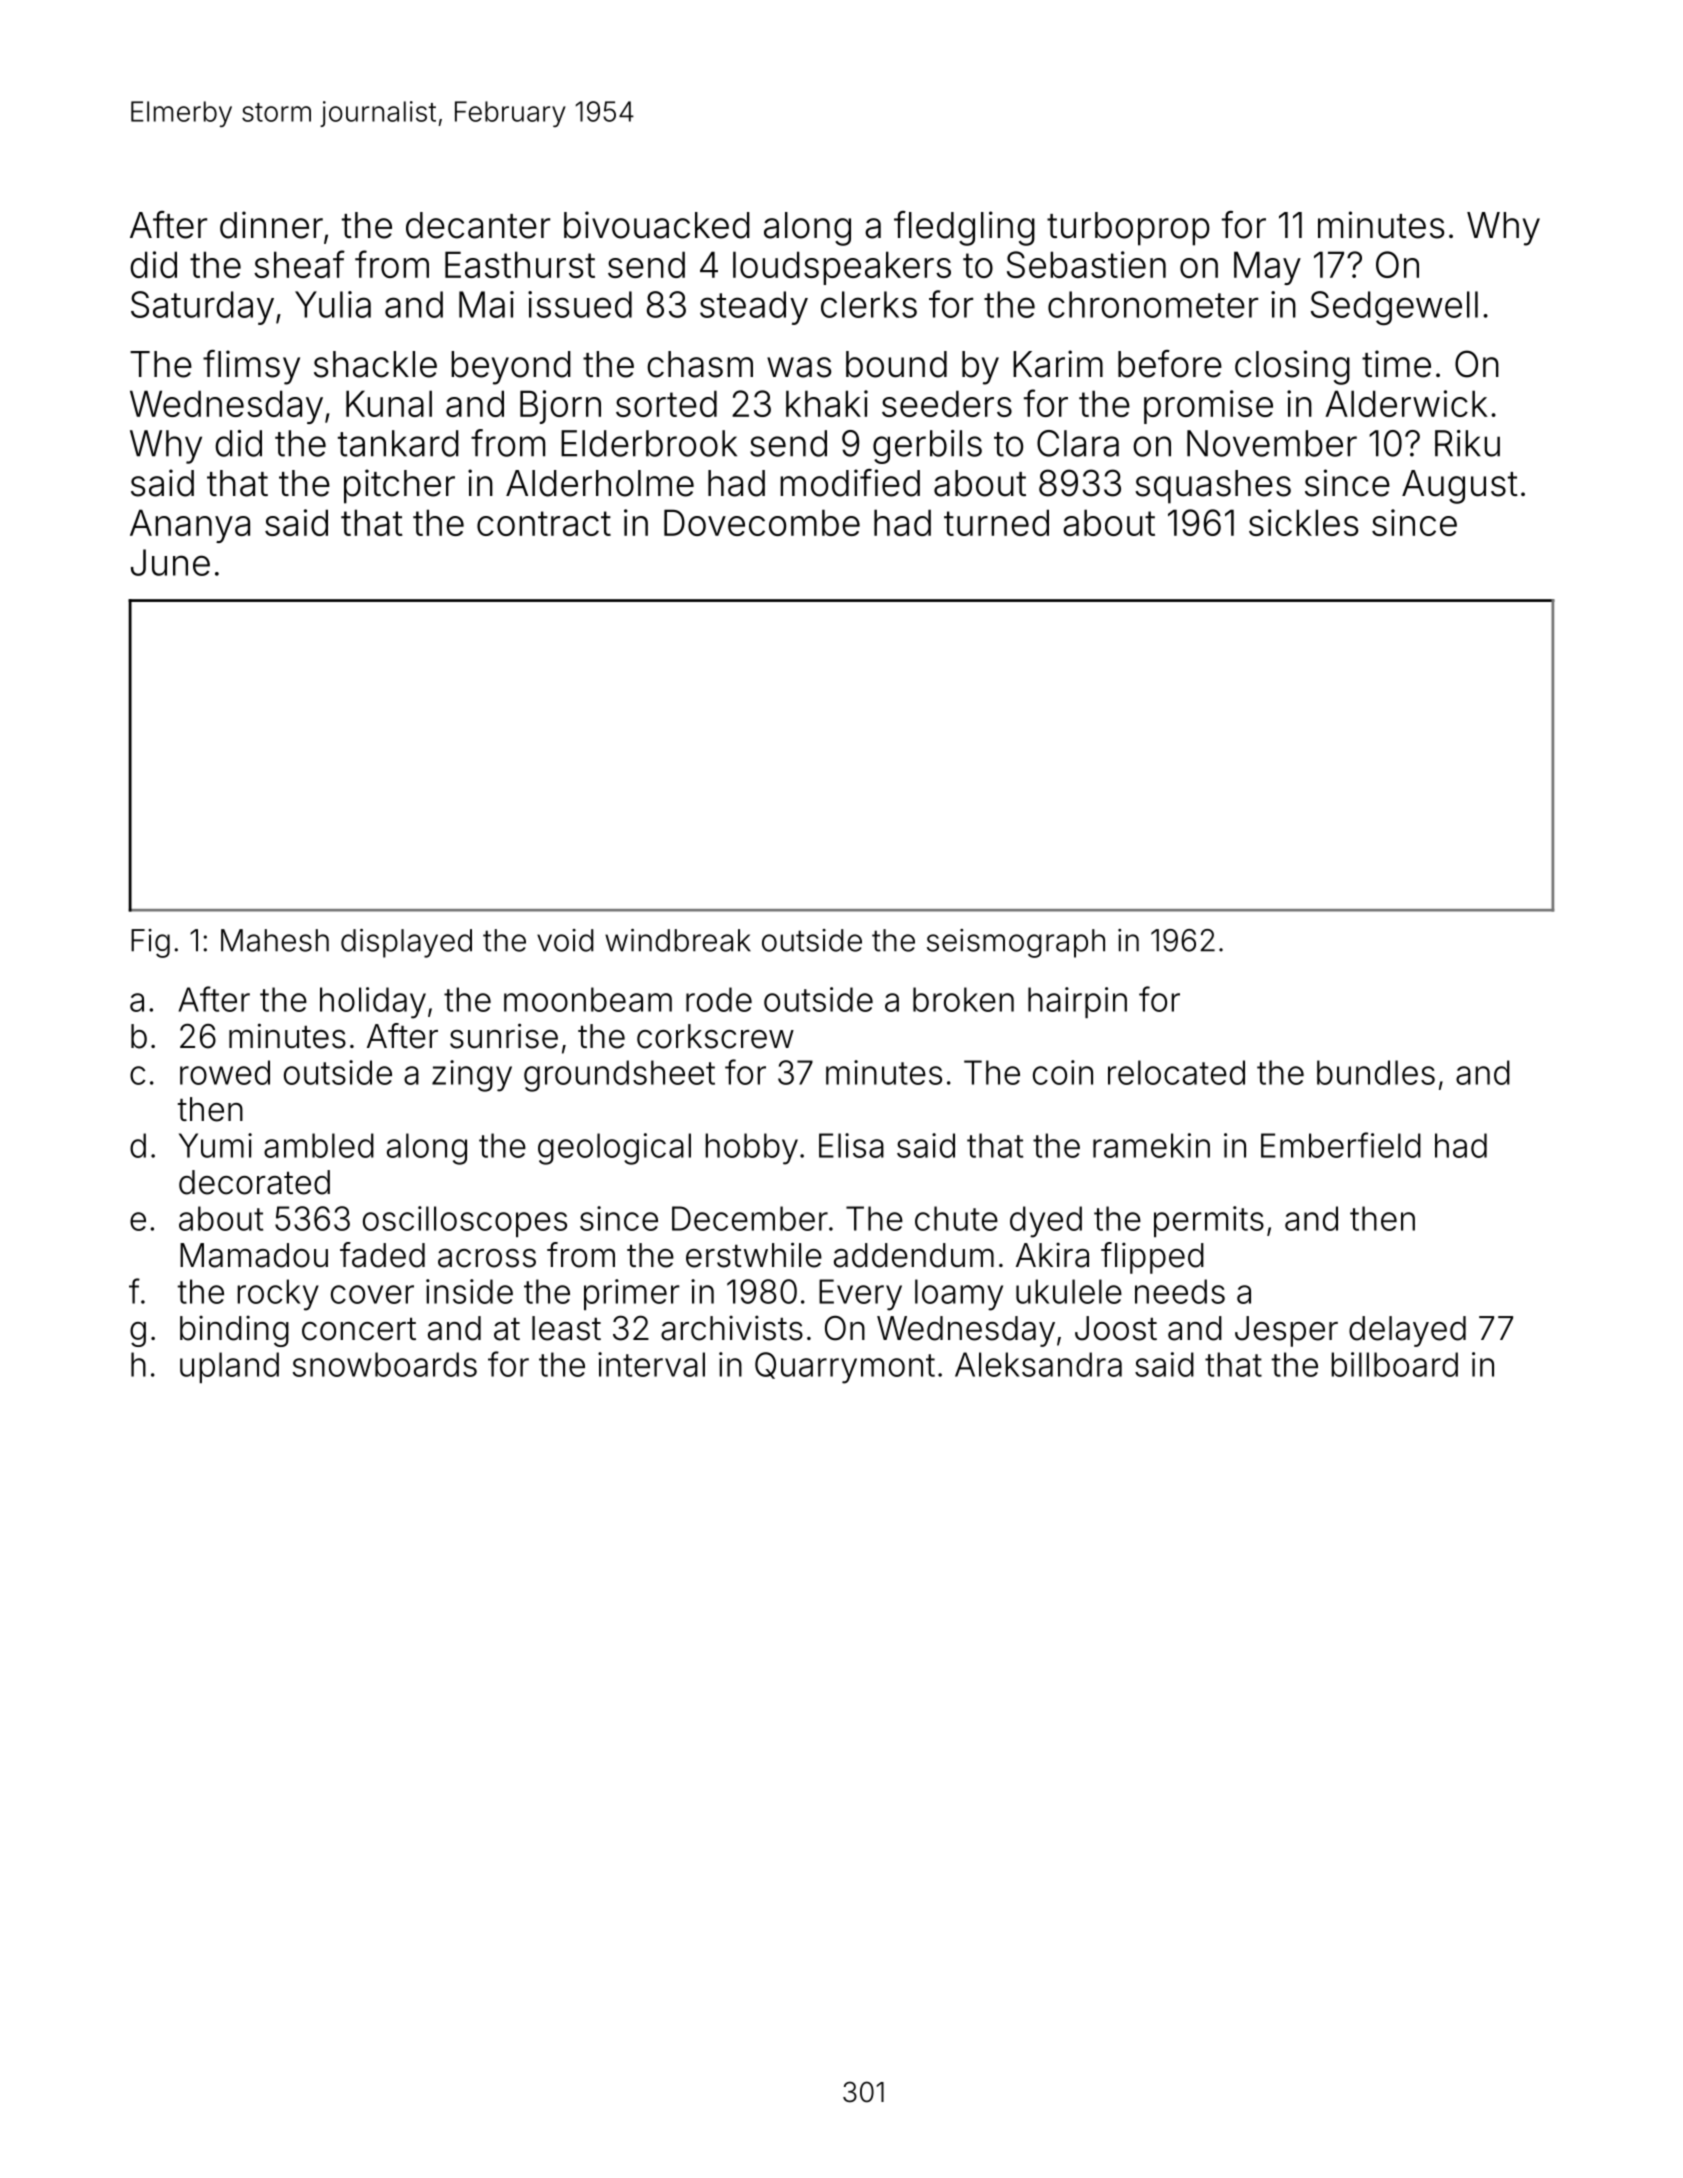  What do you see at coordinates (1176, 1072) in the page?
I see `relocated` at bounding box center [1176, 1072].
